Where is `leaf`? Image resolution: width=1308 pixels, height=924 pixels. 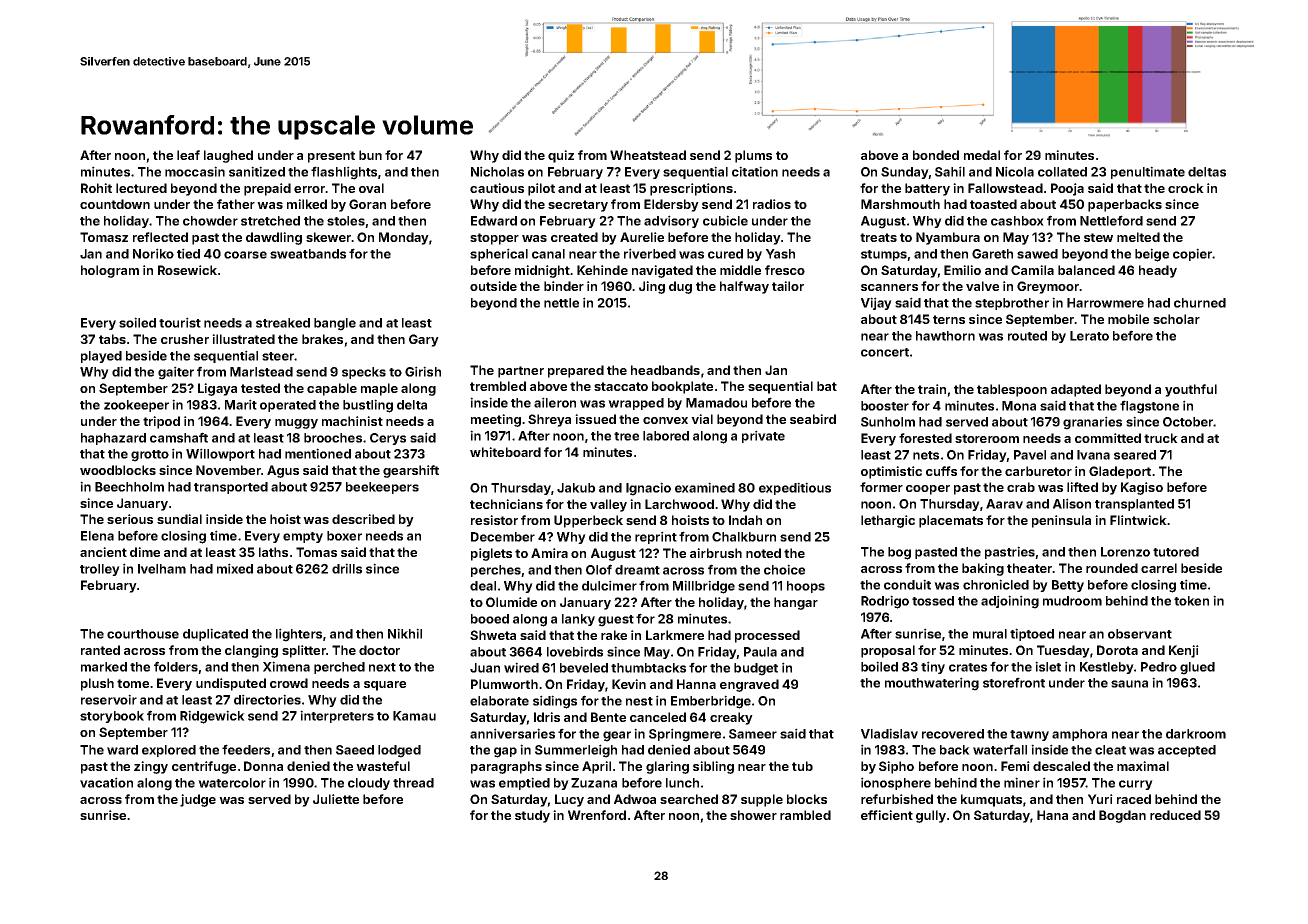
leaf is located at coordinates (188, 155).
